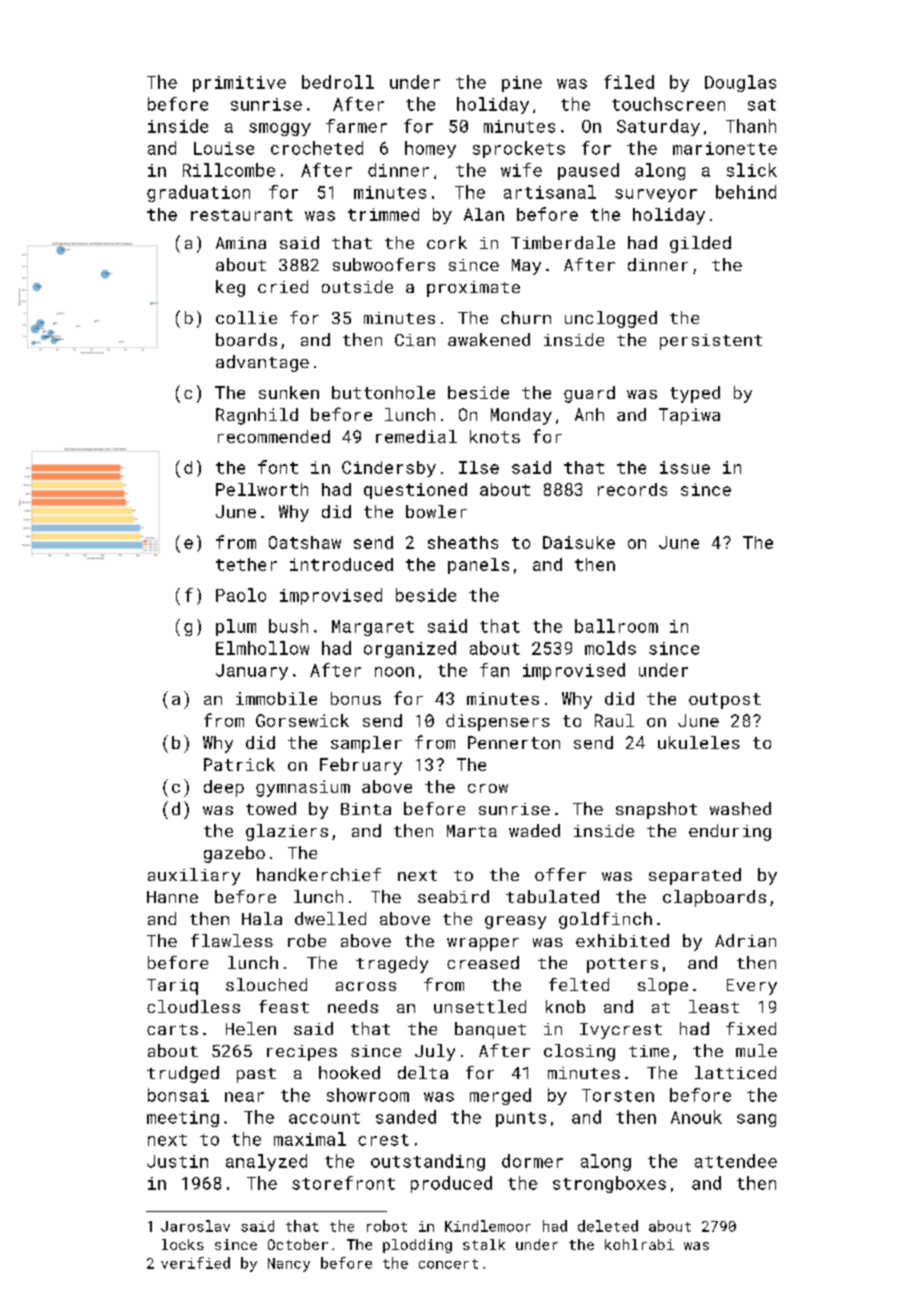 The height and width of the screenshot is (1314, 924). I want to click on deep, so click(224, 788).
